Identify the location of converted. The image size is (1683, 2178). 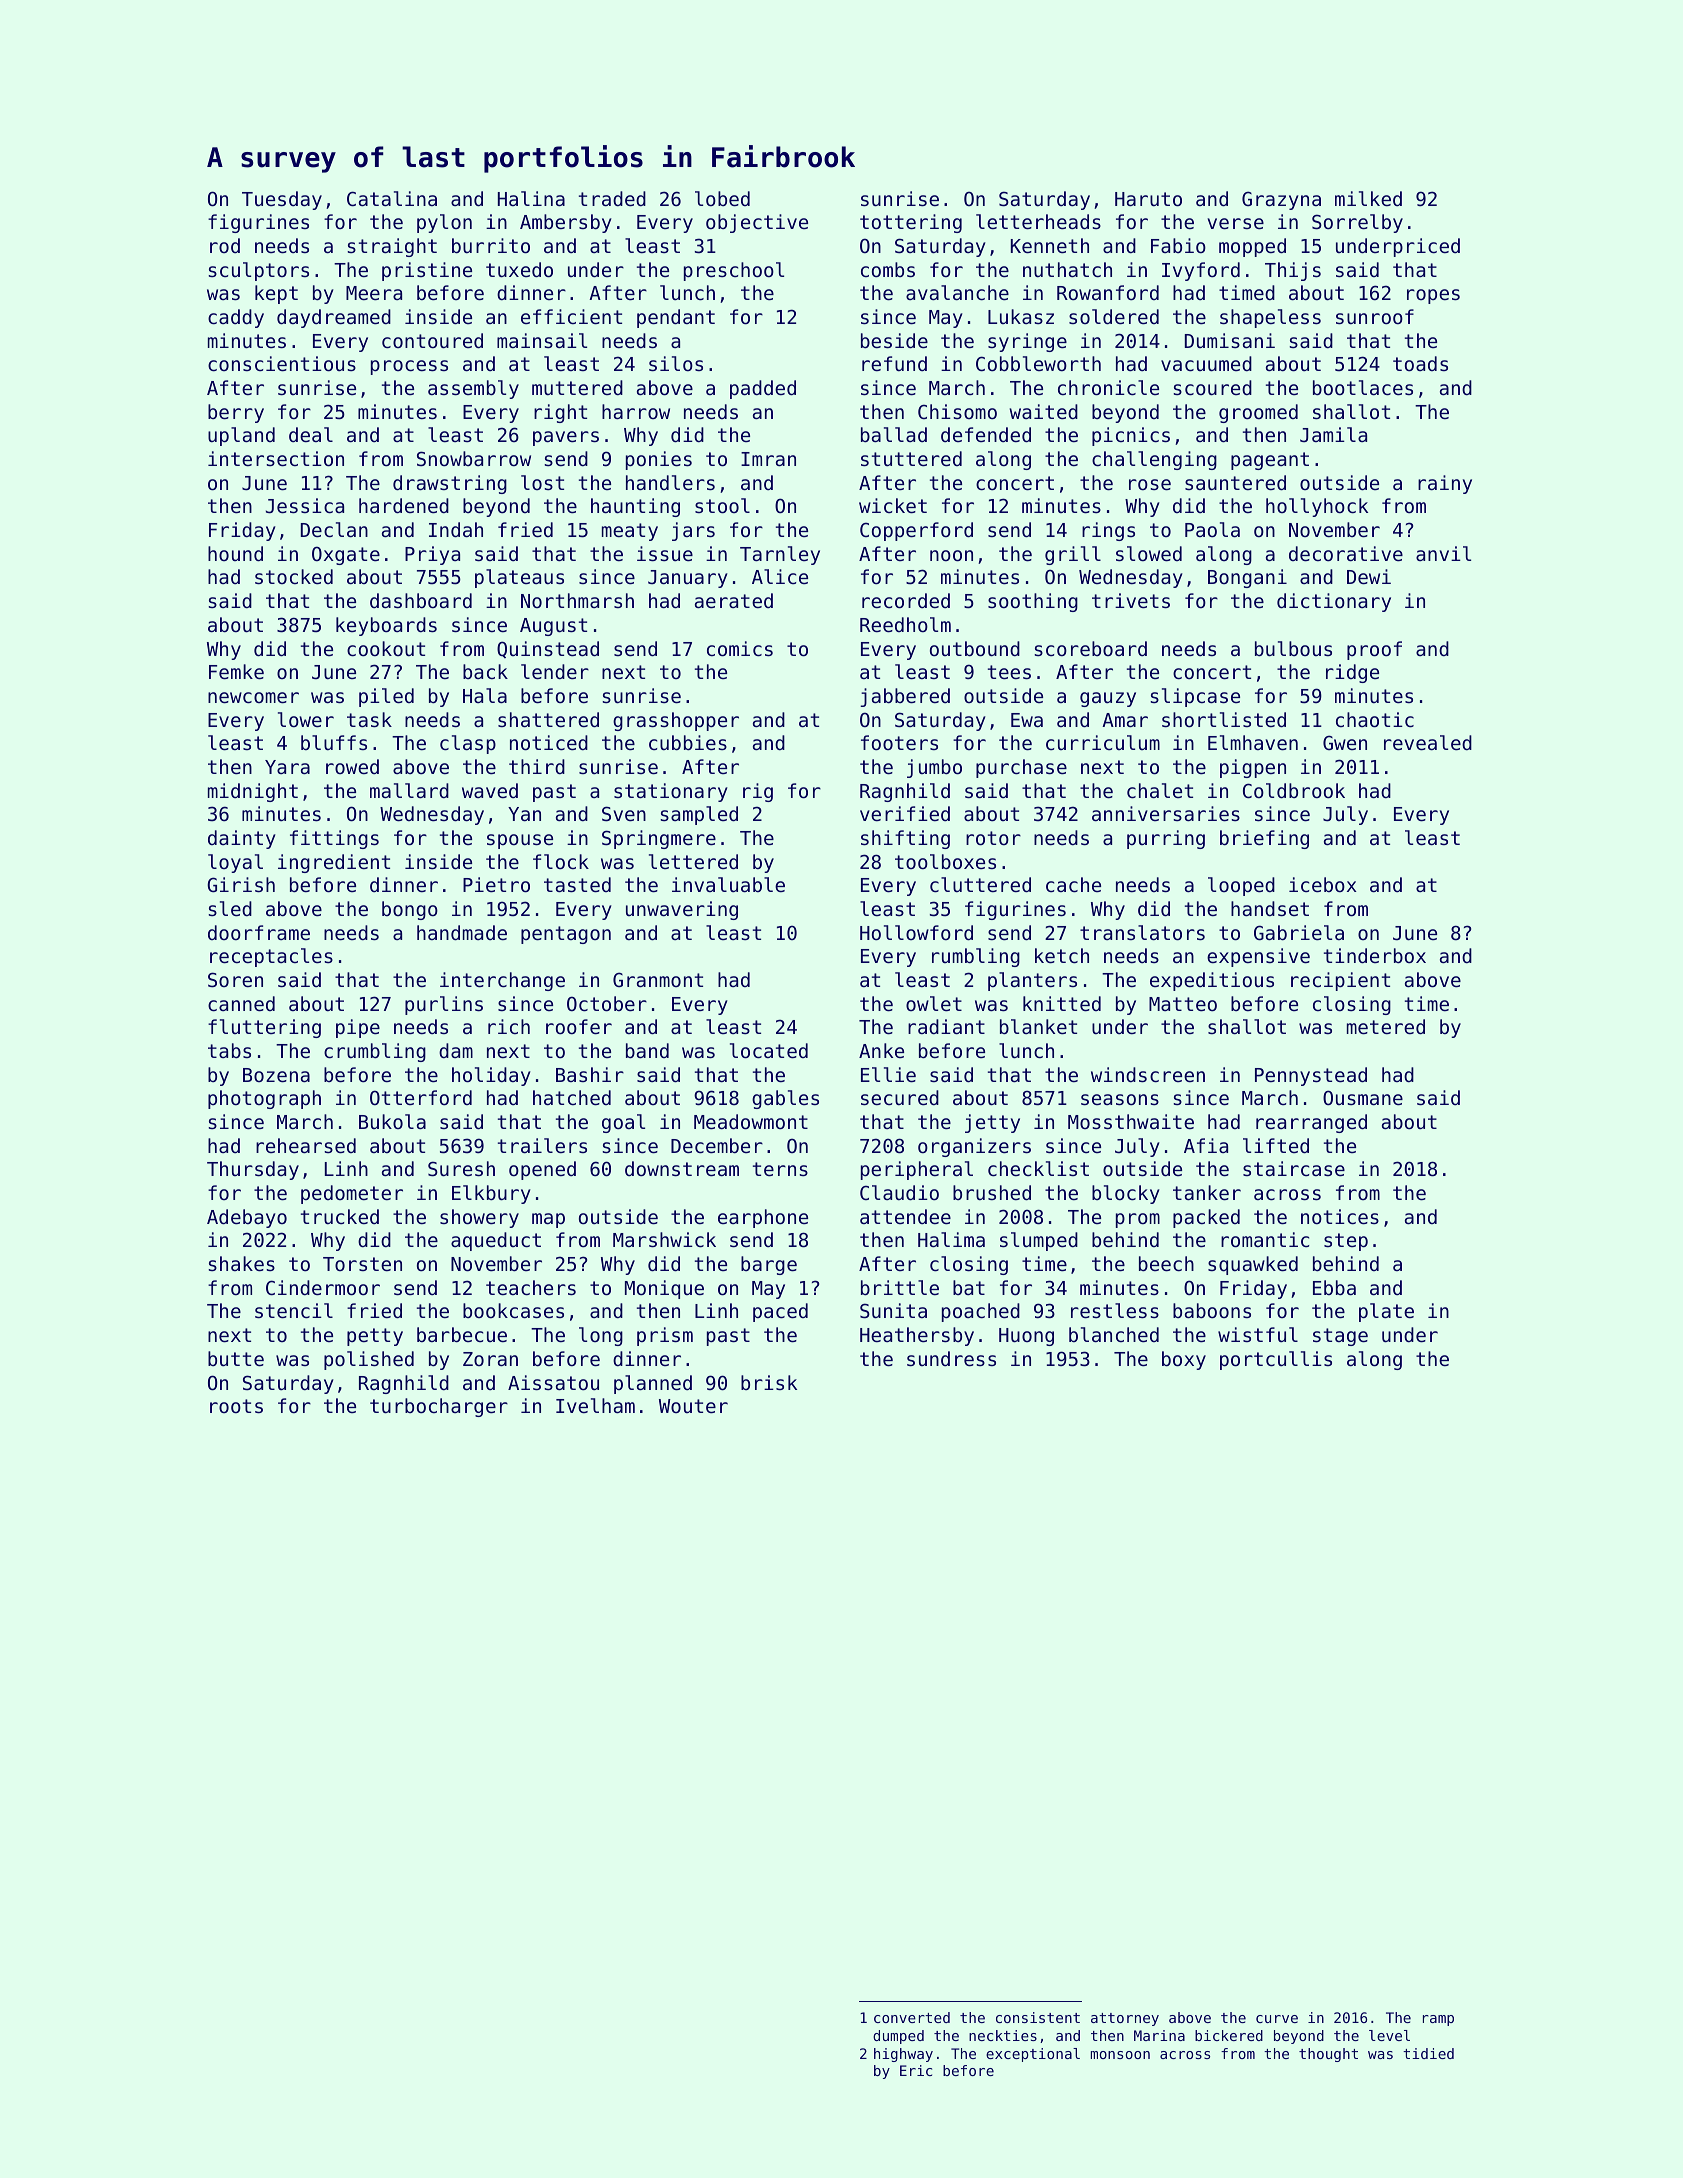
(912, 2017).
